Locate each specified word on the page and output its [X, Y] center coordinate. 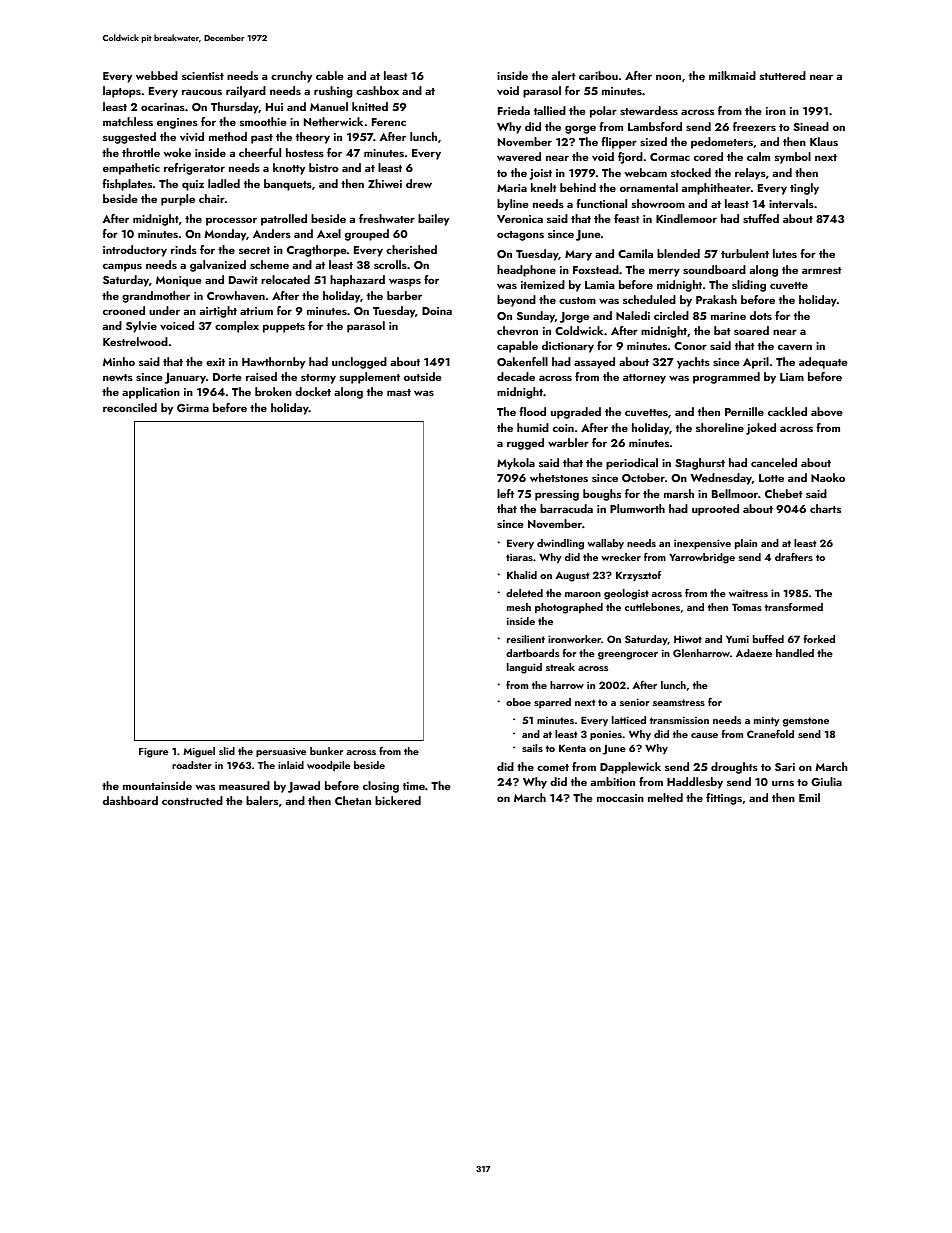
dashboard [130, 800]
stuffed [761, 218]
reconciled [130, 407]
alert [564, 75]
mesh [519, 607]
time [414, 786]
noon [668, 77]
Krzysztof [638, 576]
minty [767, 721]
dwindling [560, 544]
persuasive [281, 752]
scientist [203, 76]
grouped [367, 235]
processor [231, 221]
